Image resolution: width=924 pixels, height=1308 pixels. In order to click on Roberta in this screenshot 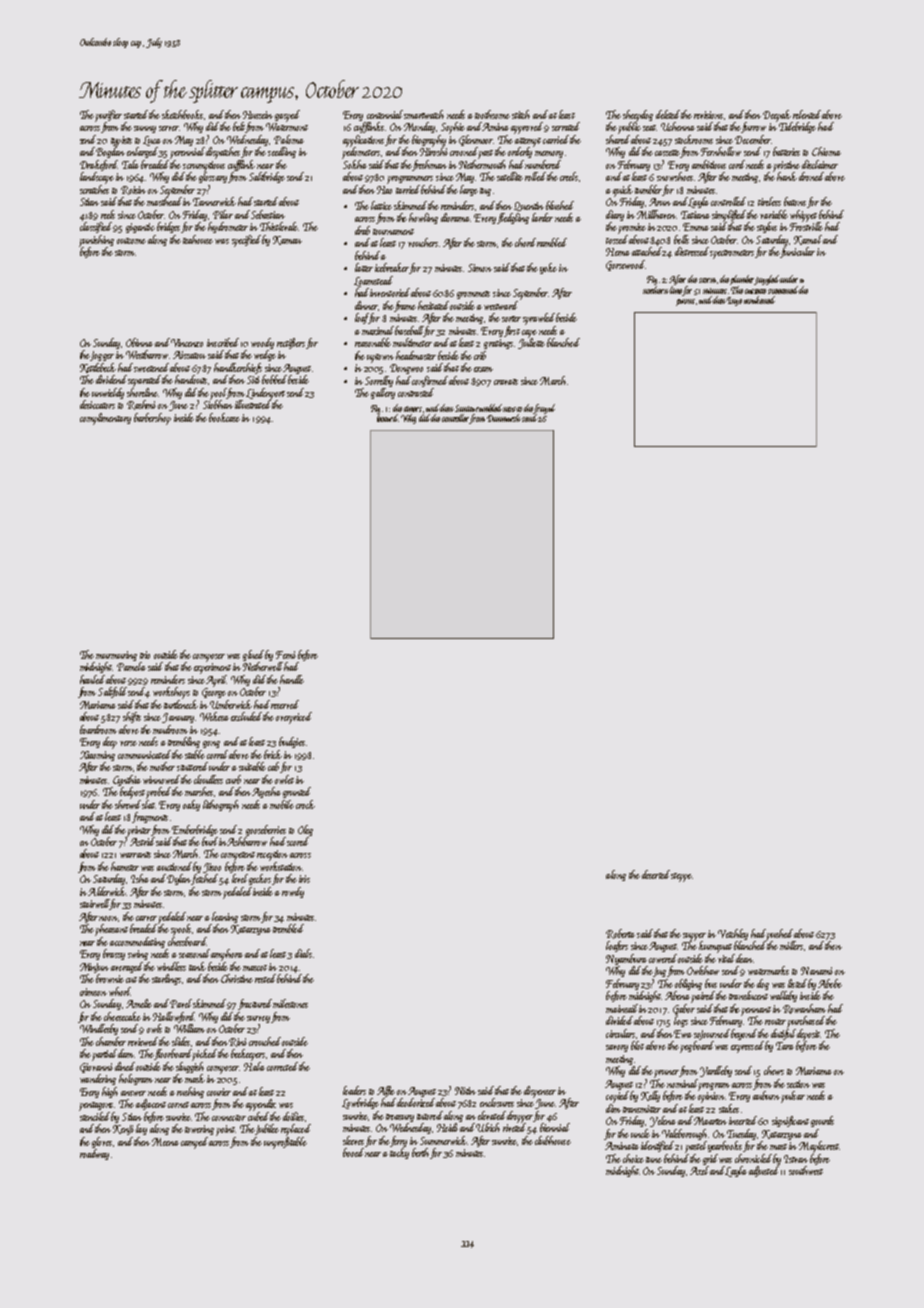, I will do `click(620, 934)`.
